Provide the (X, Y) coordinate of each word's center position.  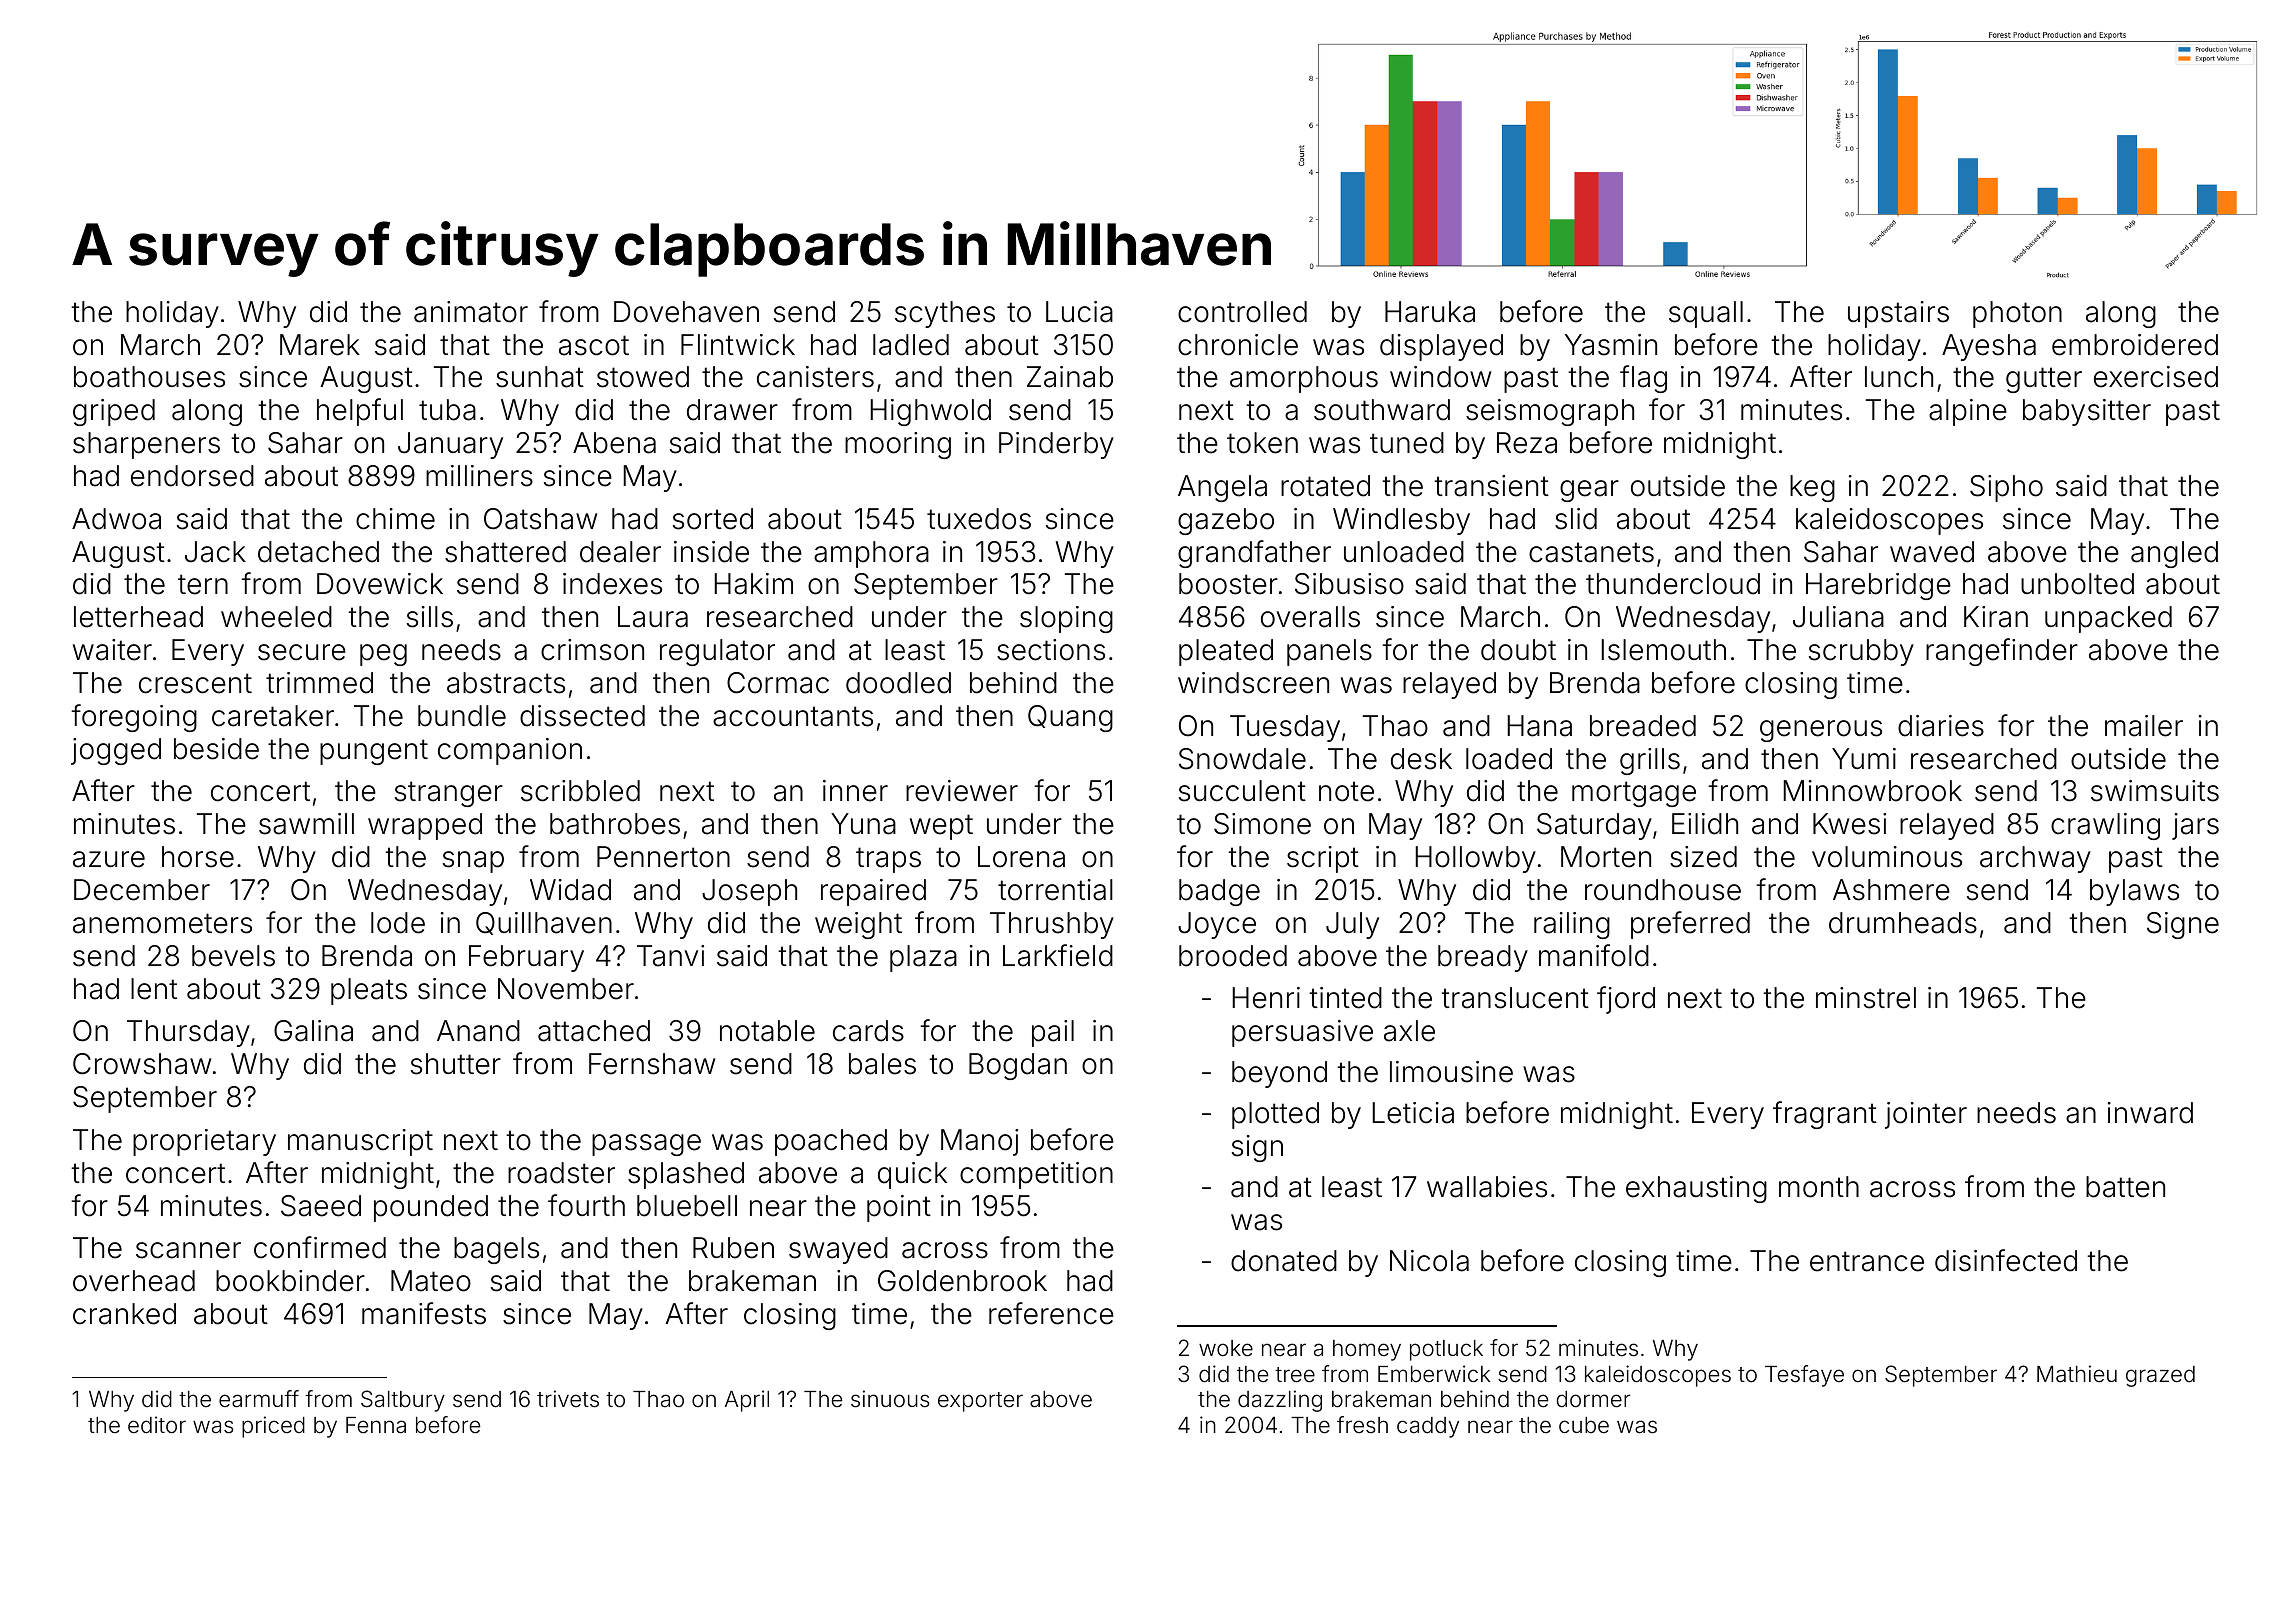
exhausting (1696, 1189)
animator (471, 312)
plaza (923, 958)
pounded (431, 1208)
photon (2017, 314)
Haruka (1430, 312)
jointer (1926, 1115)
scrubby (1861, 652)
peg (383, 655)
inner (855, 791)
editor (157, 1425)
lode (398, 923)
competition (1036, 1175)
